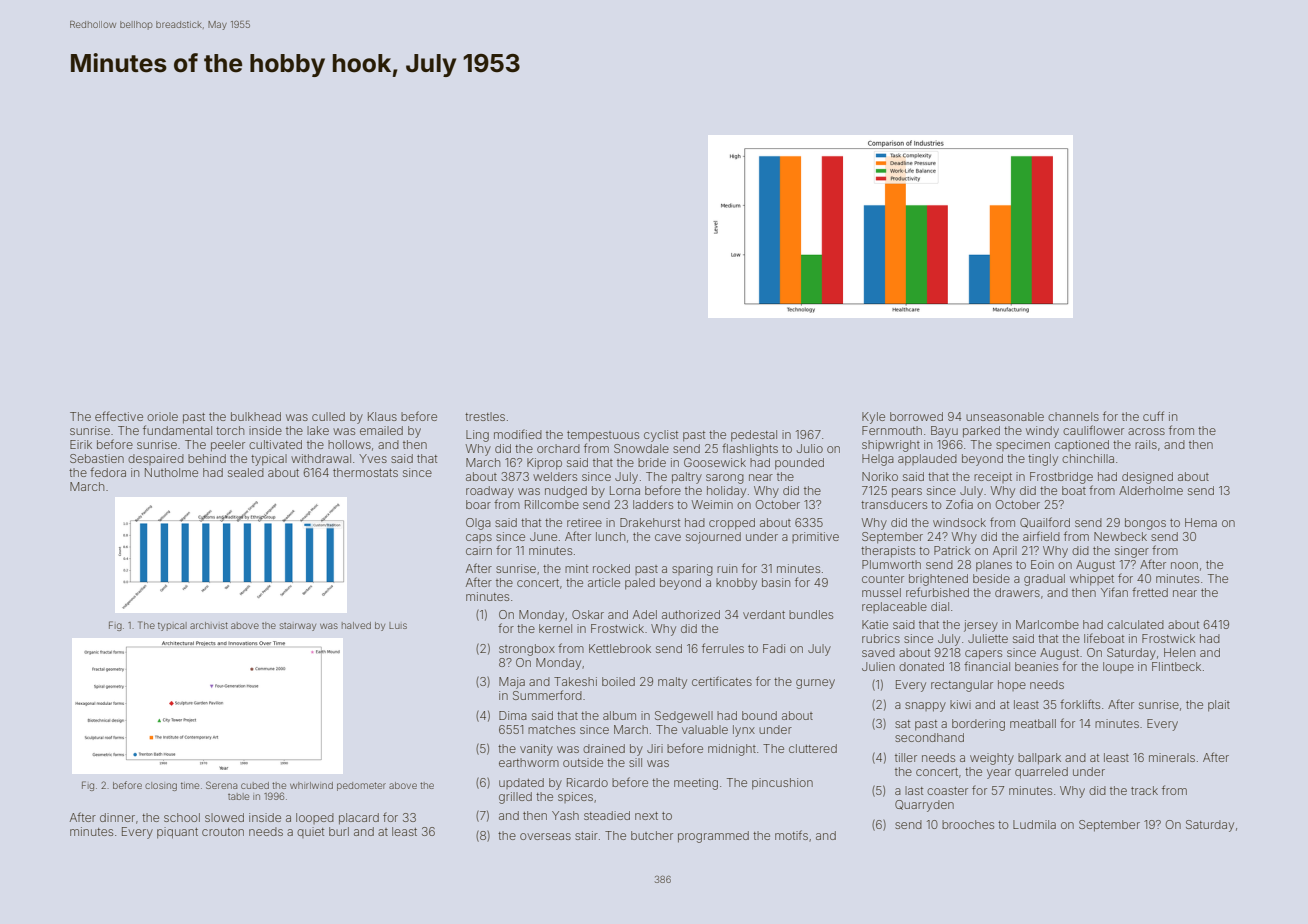 The width and height of the document is (1308, 924). What do you see at coordinates (512, 683) in the document?
I see `Maja` at bounding box center [512, 683].
